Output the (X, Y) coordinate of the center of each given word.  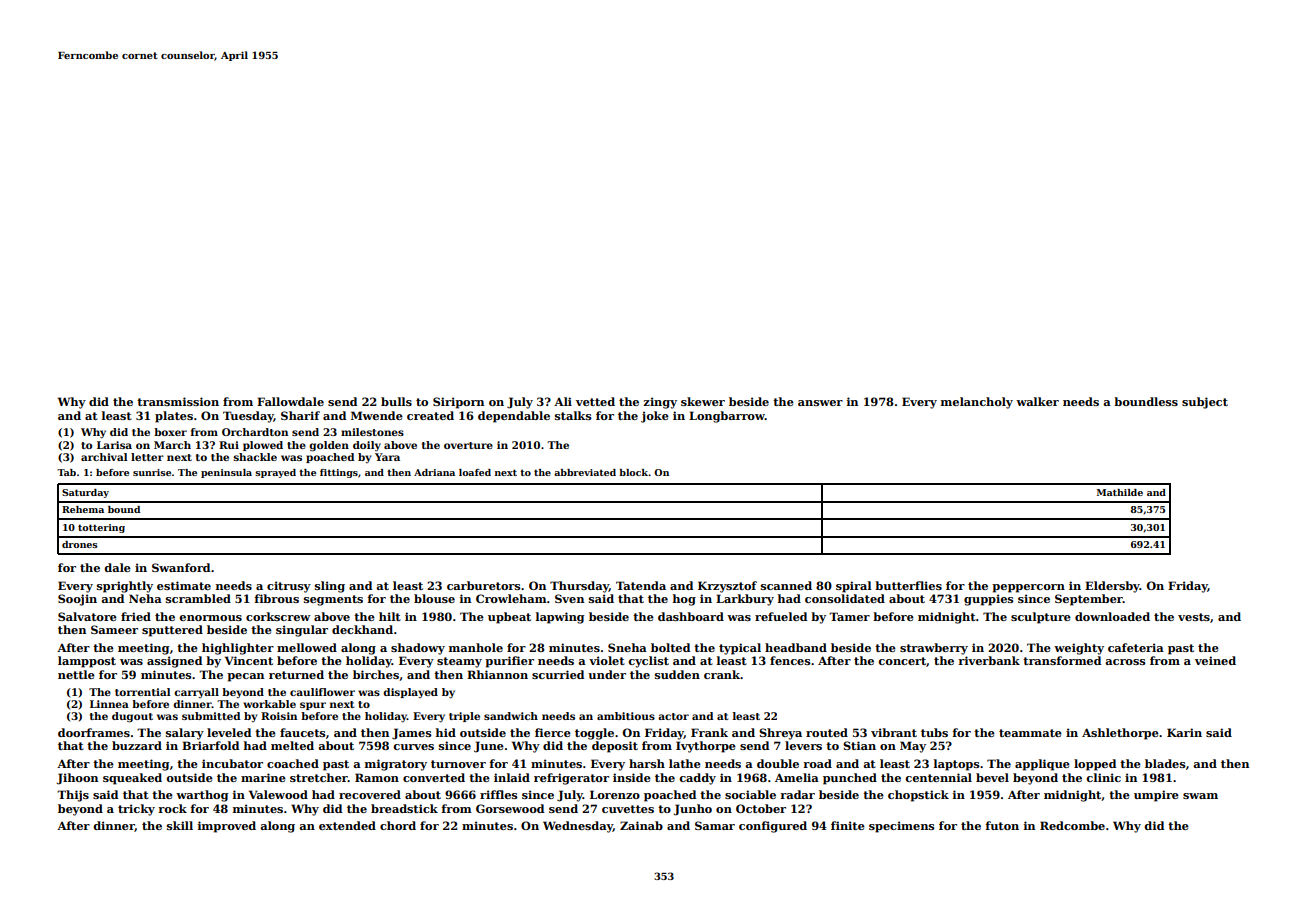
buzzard (137, 745)
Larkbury (745, 600)
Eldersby (1112, 587)
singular (302, 631)
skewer (703, 401)
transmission (178, 401)
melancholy (977, 403)
